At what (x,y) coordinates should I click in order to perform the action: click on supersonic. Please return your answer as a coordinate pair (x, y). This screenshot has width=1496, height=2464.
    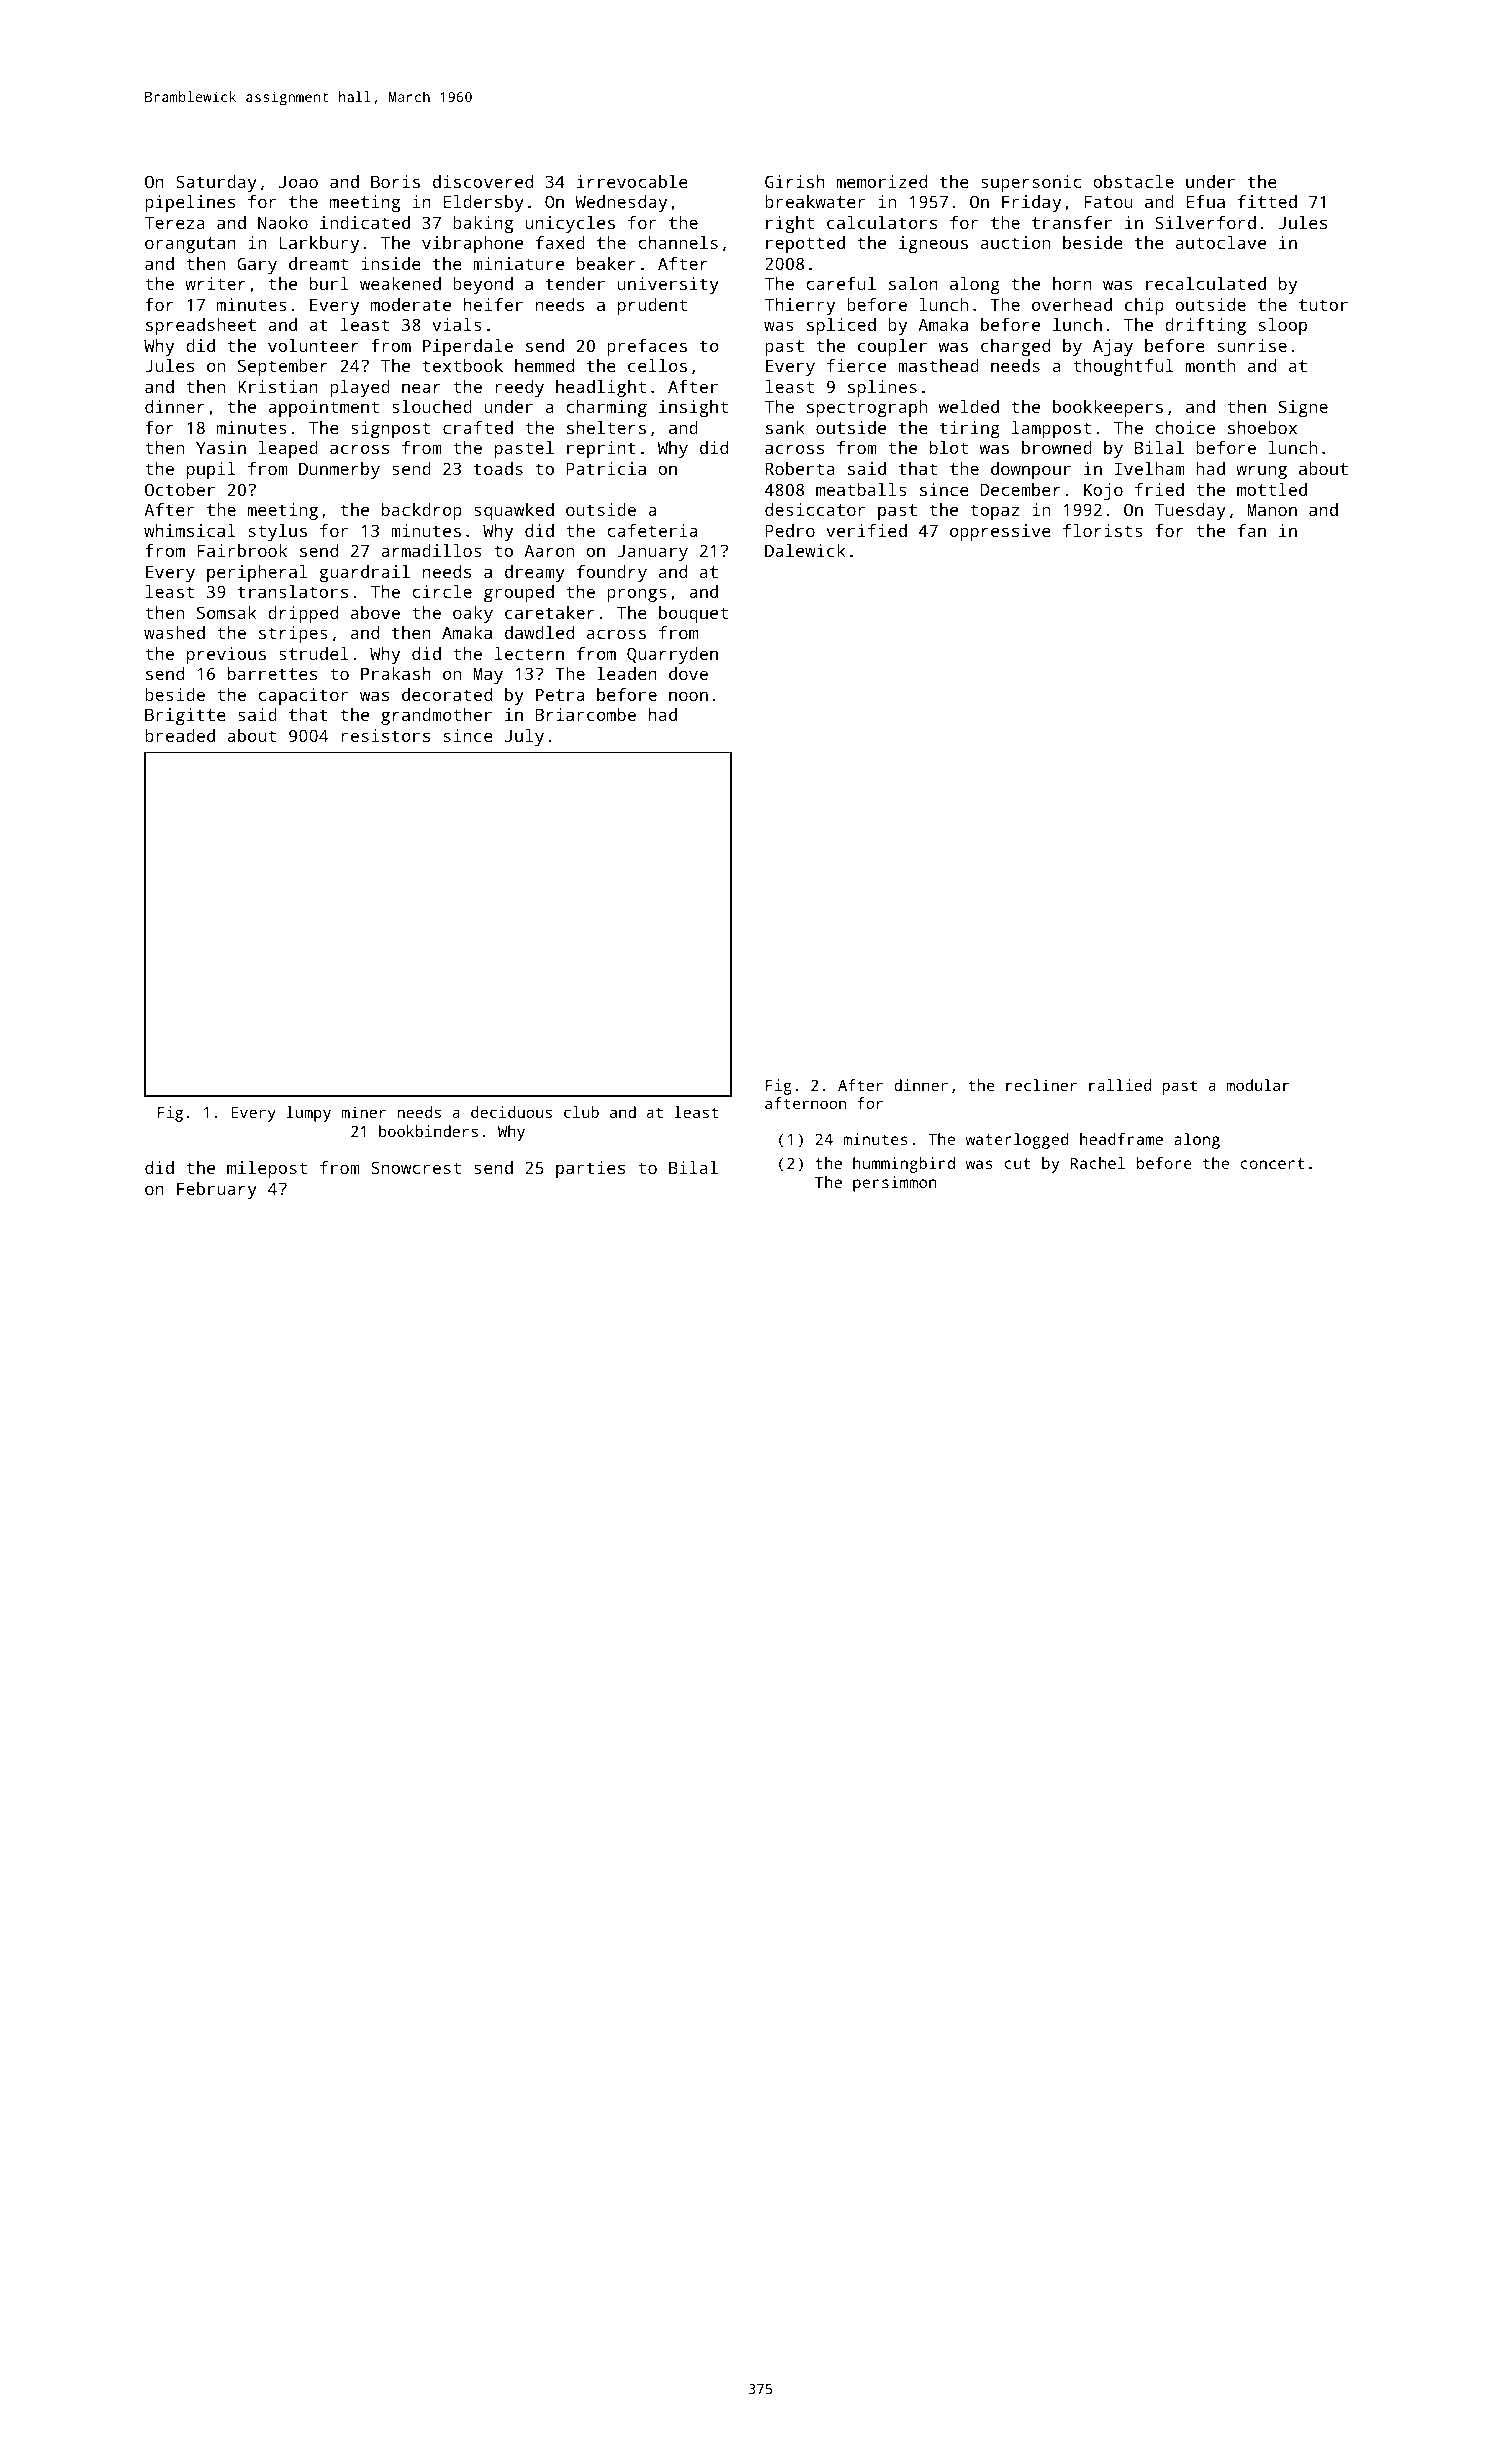
    Looking at the image, I should click on (1031, 183).
